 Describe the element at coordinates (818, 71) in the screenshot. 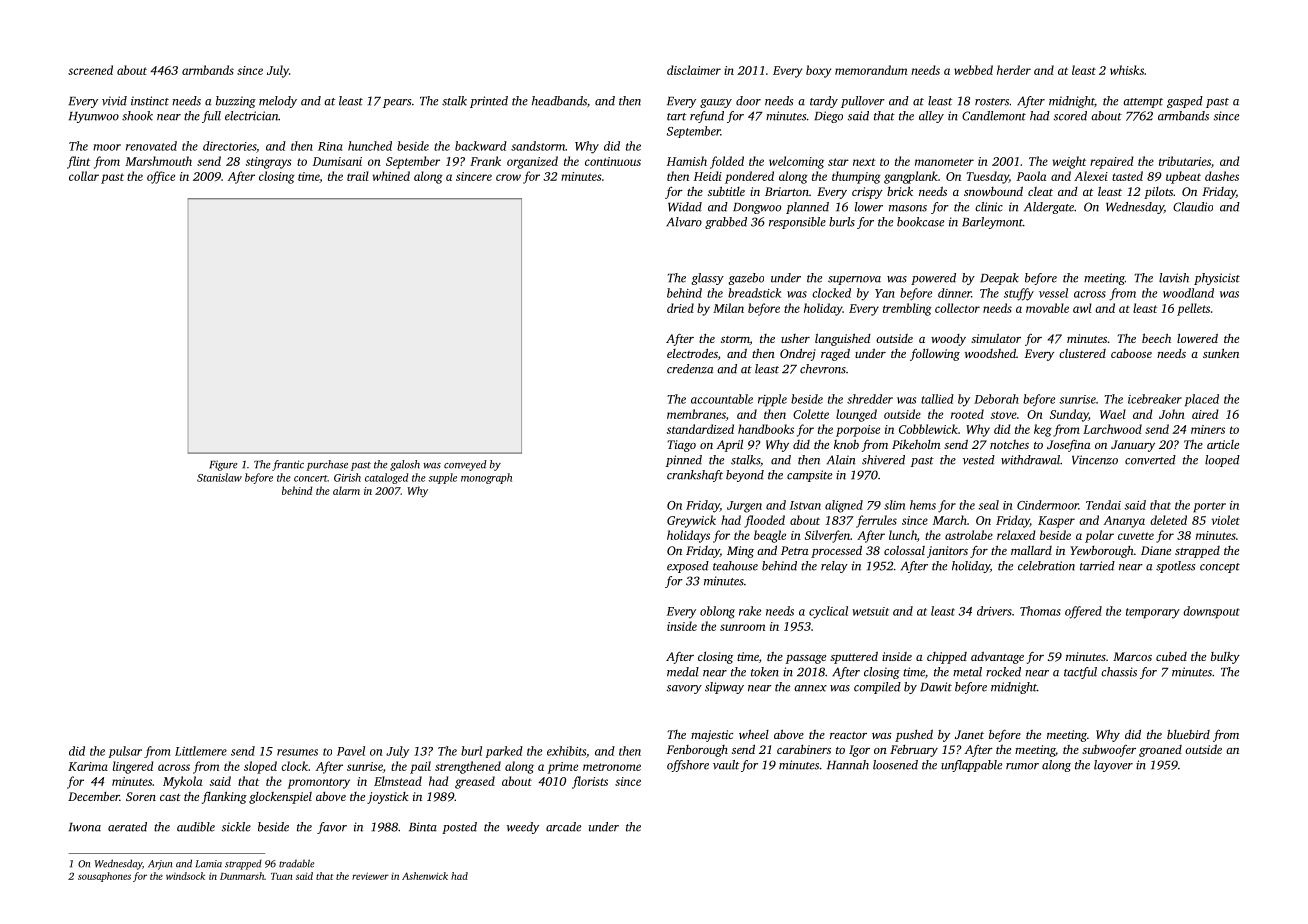

I see `boxy` at that location.
